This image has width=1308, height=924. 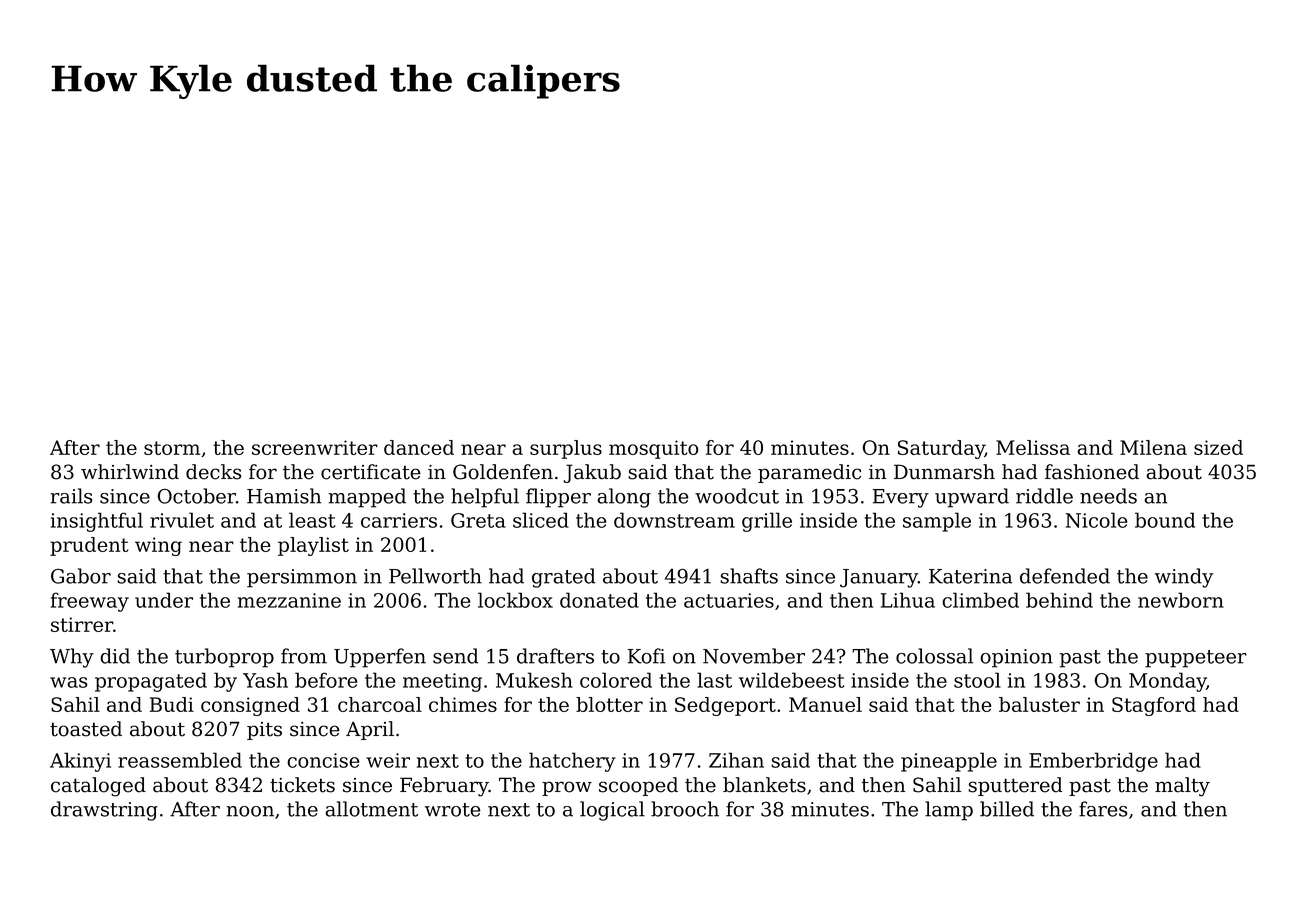 What do you see at coordinates (265, 680) in the image?
I see `Yash` at bounding box center [265, 680].
